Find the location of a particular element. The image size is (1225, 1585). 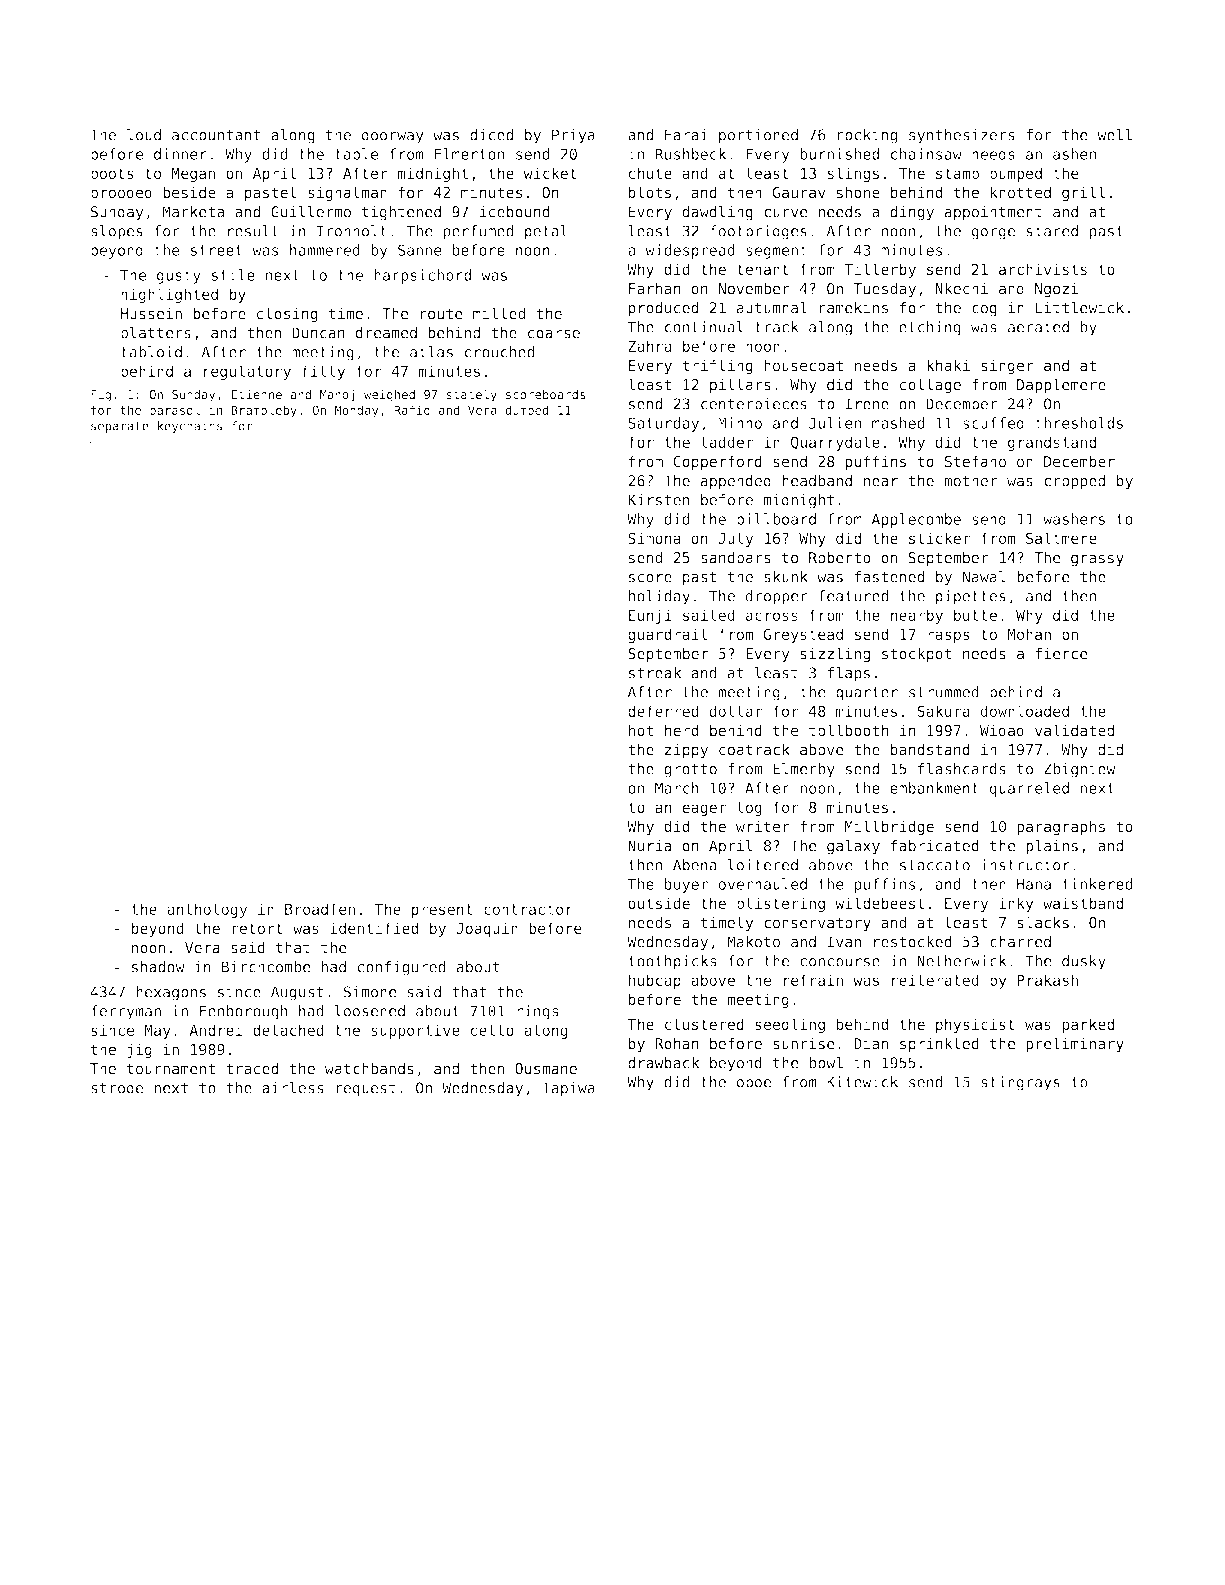

sailed is located at coordinates (709, 615).
